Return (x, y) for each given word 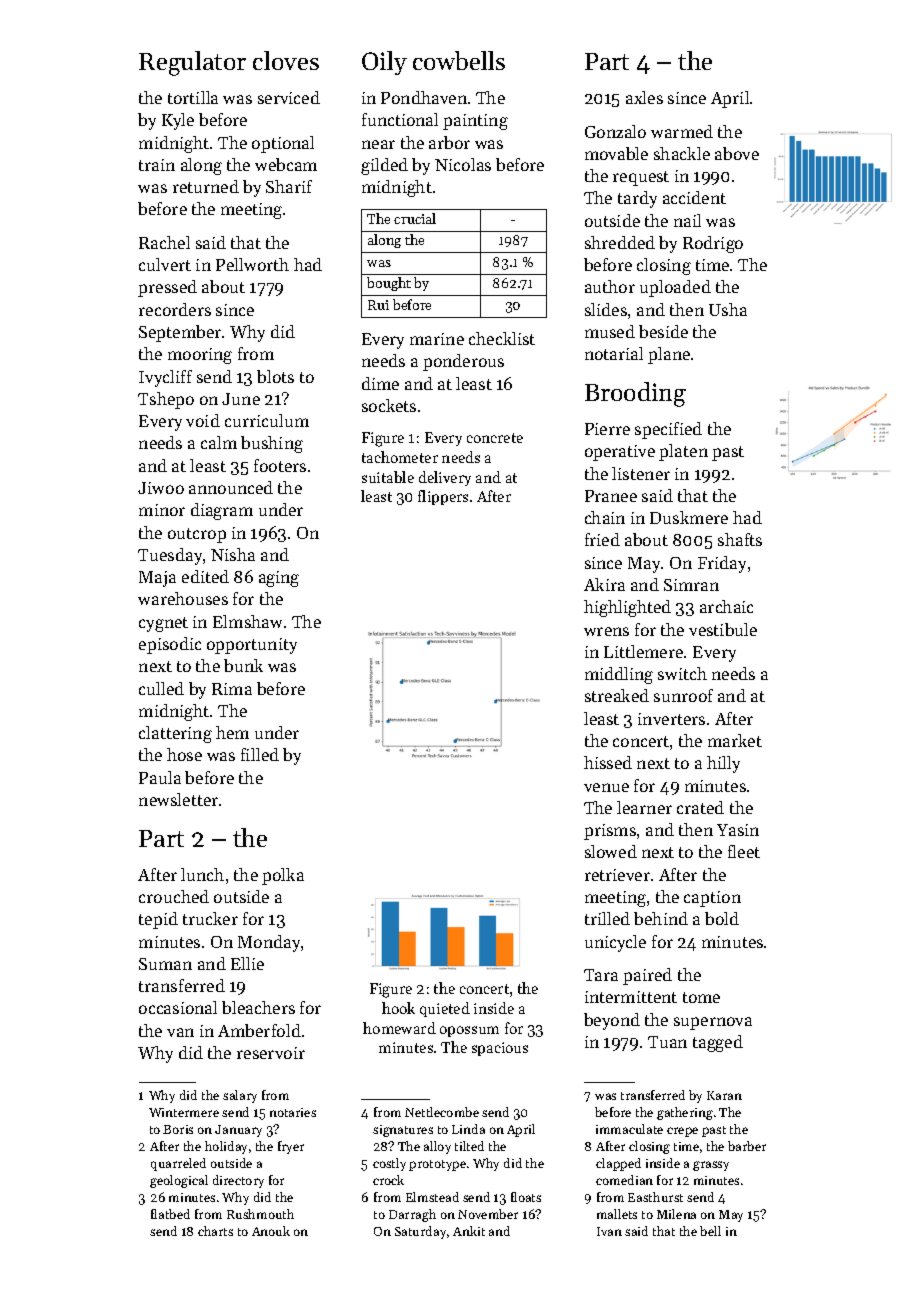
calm (219, 442)
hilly (723, 764)
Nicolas (463, 164)
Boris (178, 1129)
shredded (620, 242)
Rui (378, 305)
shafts (740, 539)
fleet (744, 851)
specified (668, 430)
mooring (200, 356)
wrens (606, 631)
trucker (210, 918)
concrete (495, 438)
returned (206, 186)
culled (161, 688)
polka (283, 876)
